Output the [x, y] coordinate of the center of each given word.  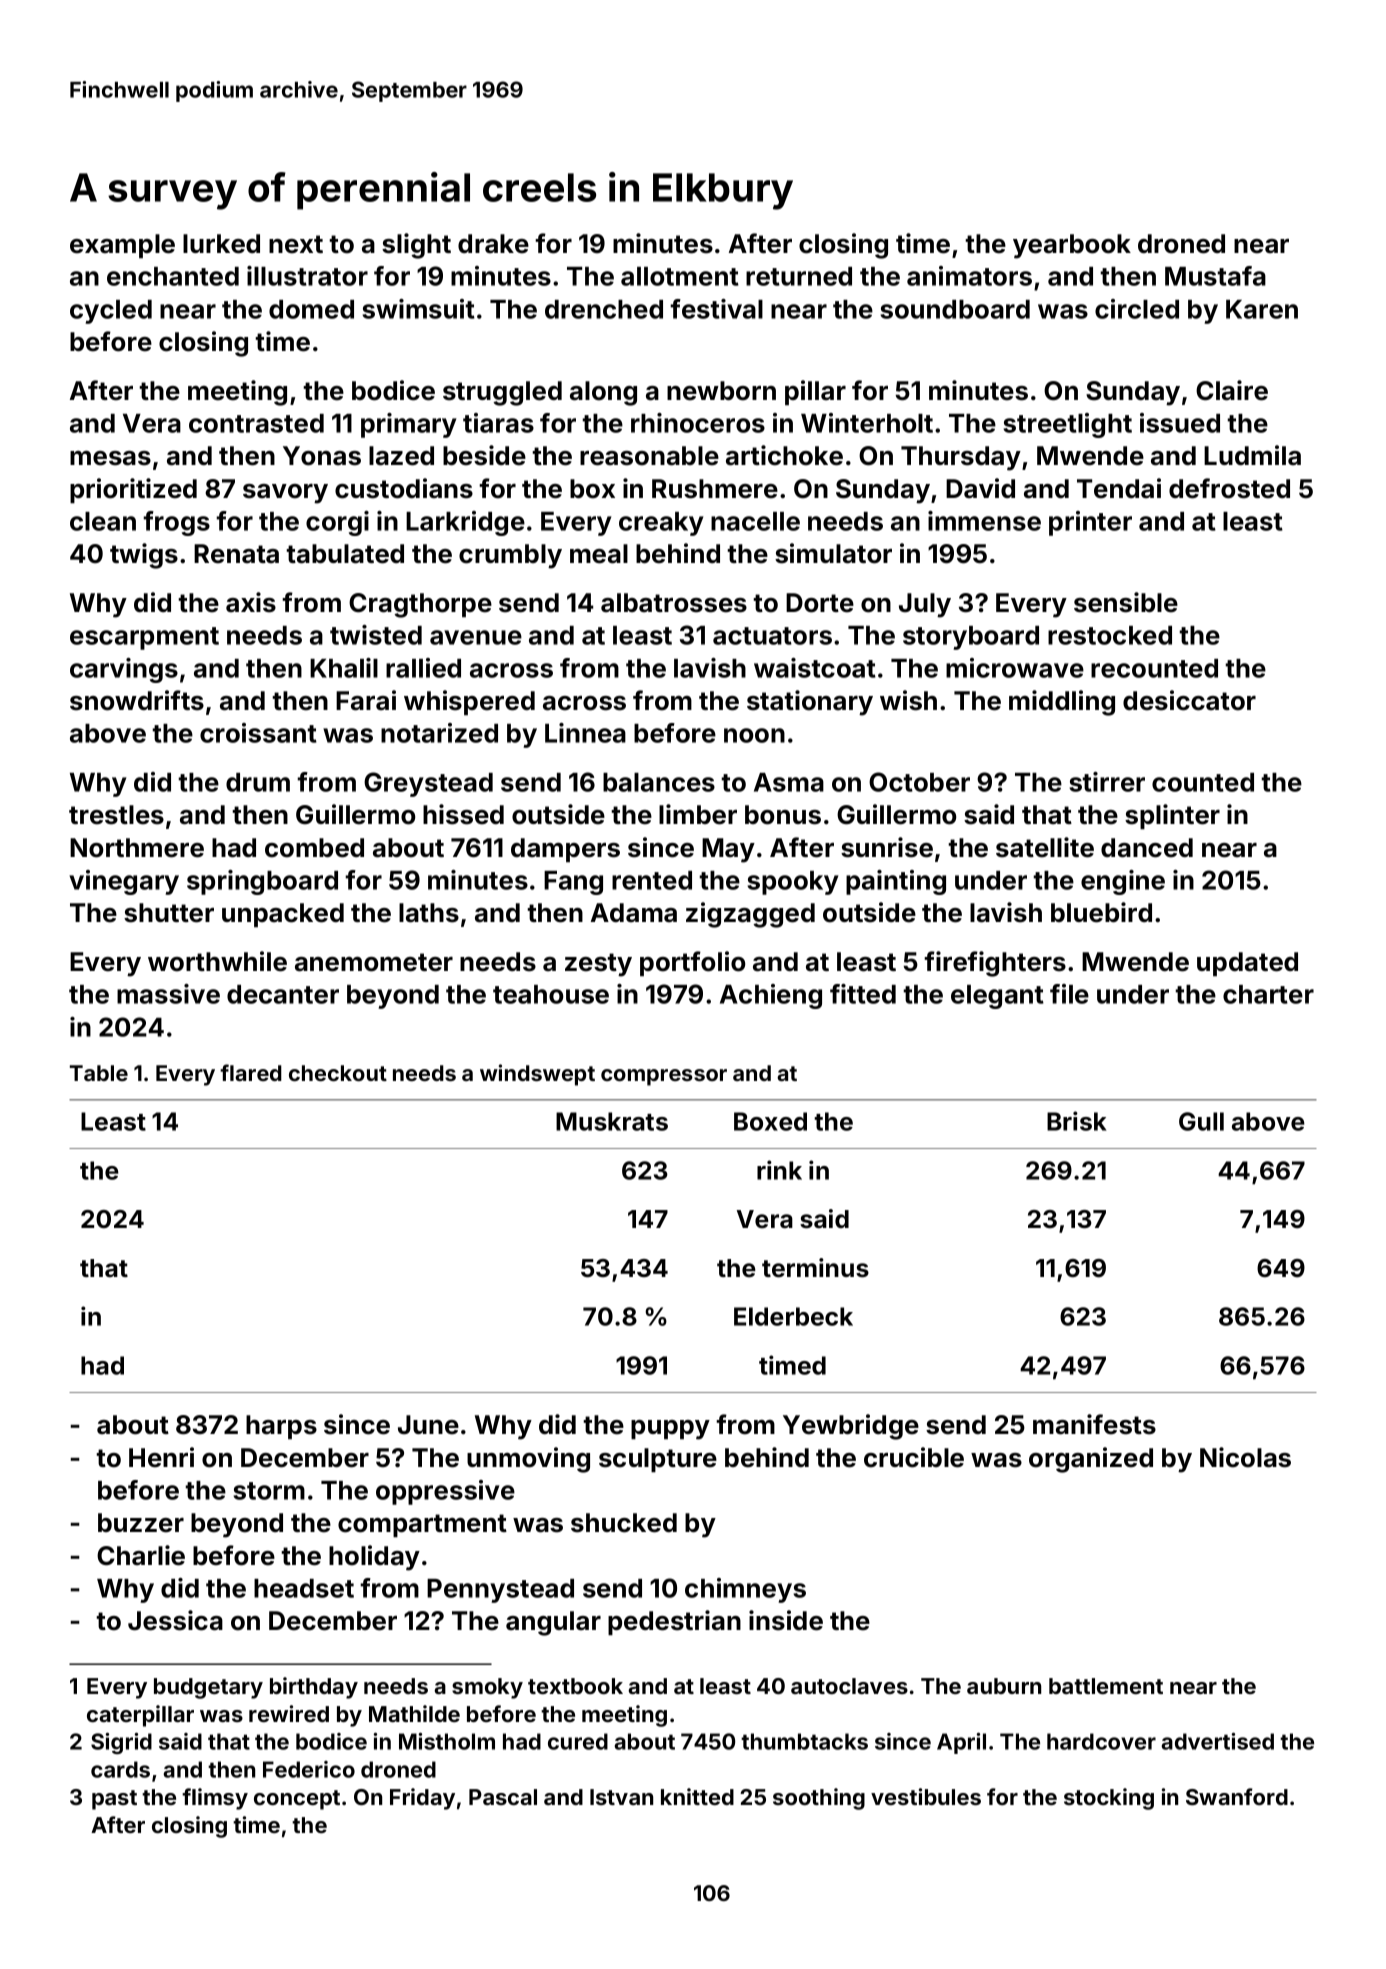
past [114, 1800]
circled [1137, 309]
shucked [624, 1523]
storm [269, 1491]
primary [408, 425]
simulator [833, 553]
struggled [502, 393]
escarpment [144, 638]
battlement [1106, 1686]
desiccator [1189, 700]
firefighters [995, 964]
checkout [338, 1073]
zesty [598, 965]
